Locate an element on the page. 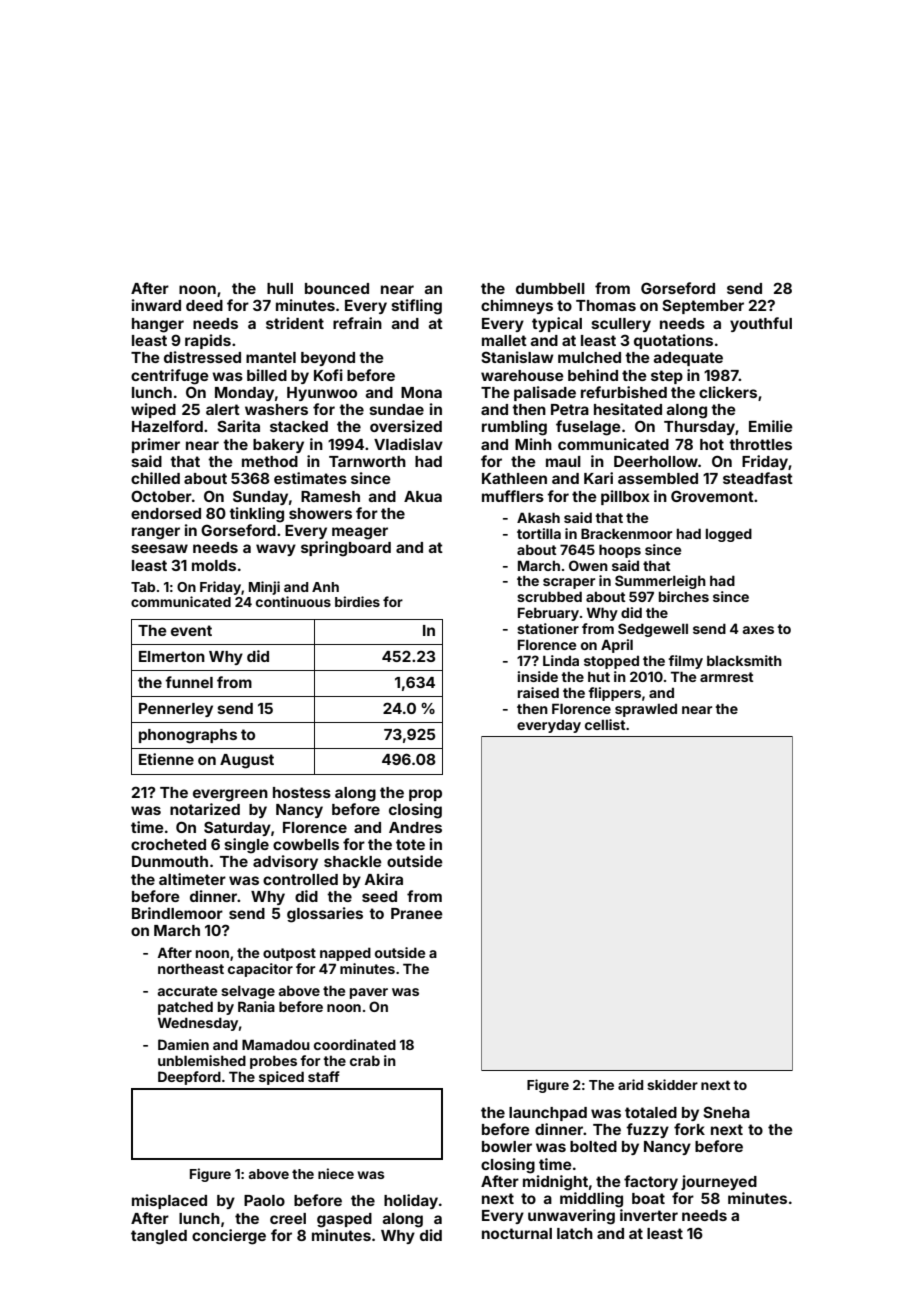 The width and height of the document is (924, 1314). Emilie is located at coordinates (771, 426).
